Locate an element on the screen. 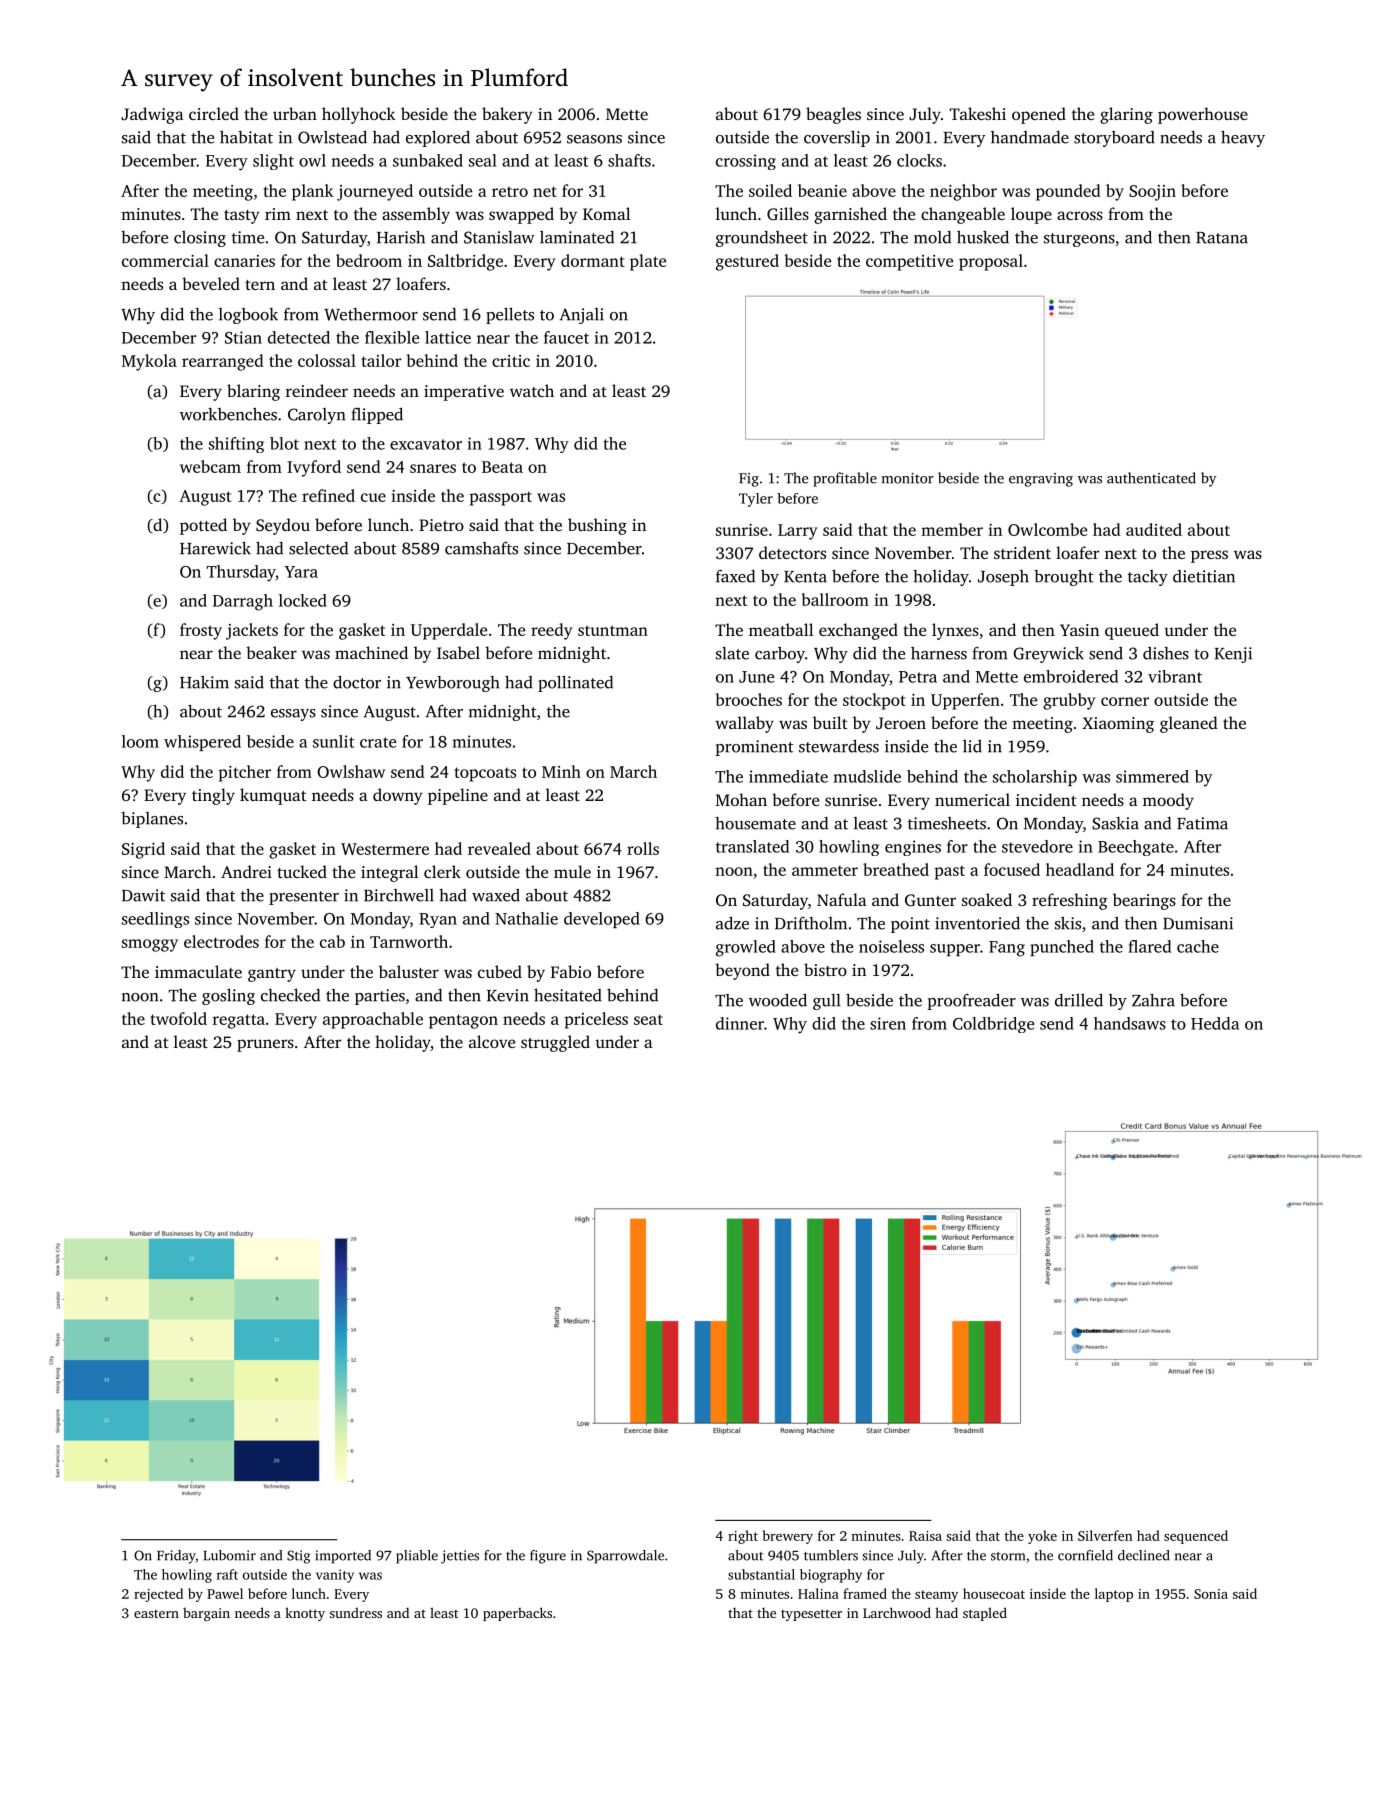 The height and width of the screenshot is (1795, 1387). Coldbridge is located at coordinates (993, 1025).
